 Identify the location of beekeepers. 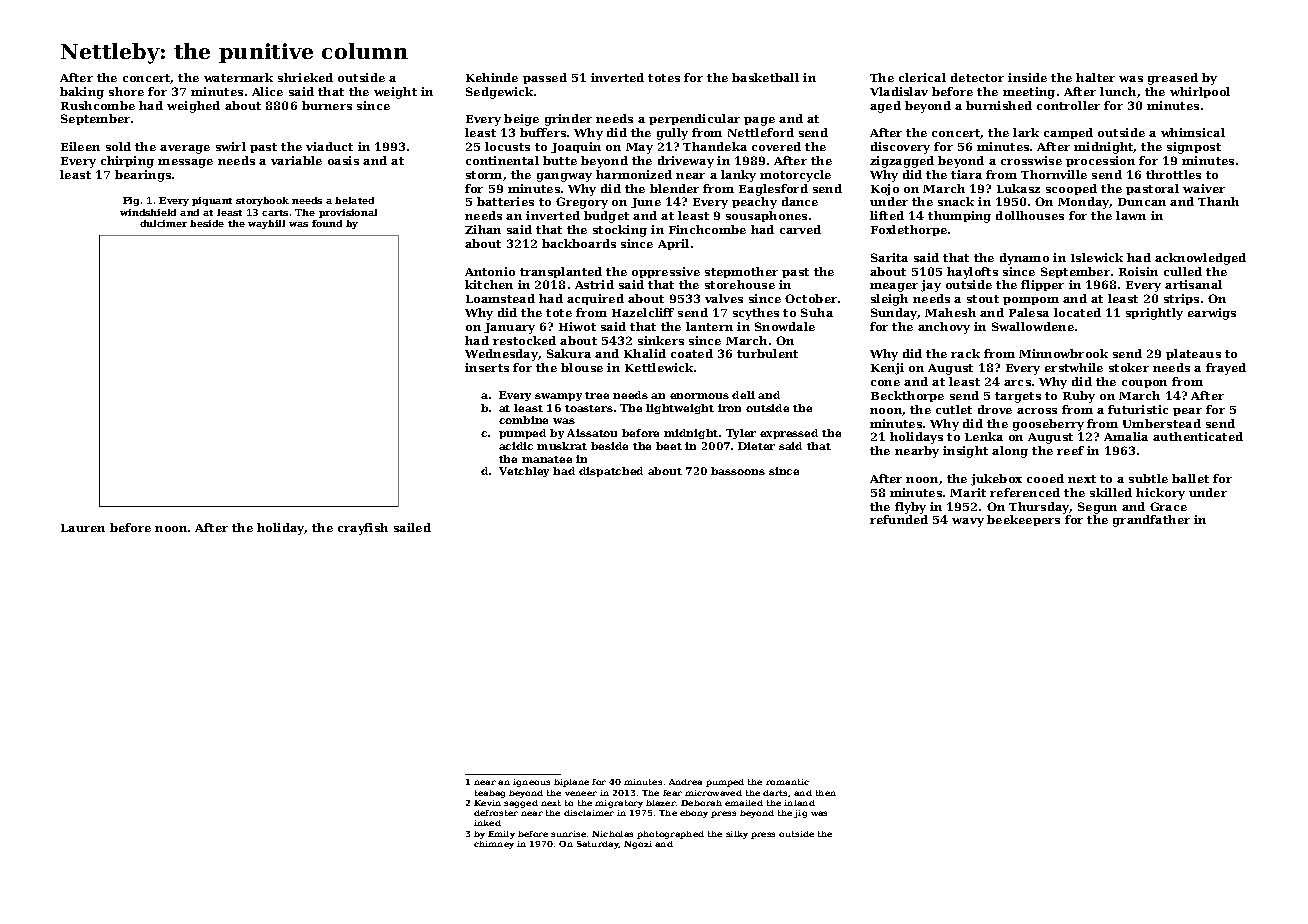
(1023, 520).
